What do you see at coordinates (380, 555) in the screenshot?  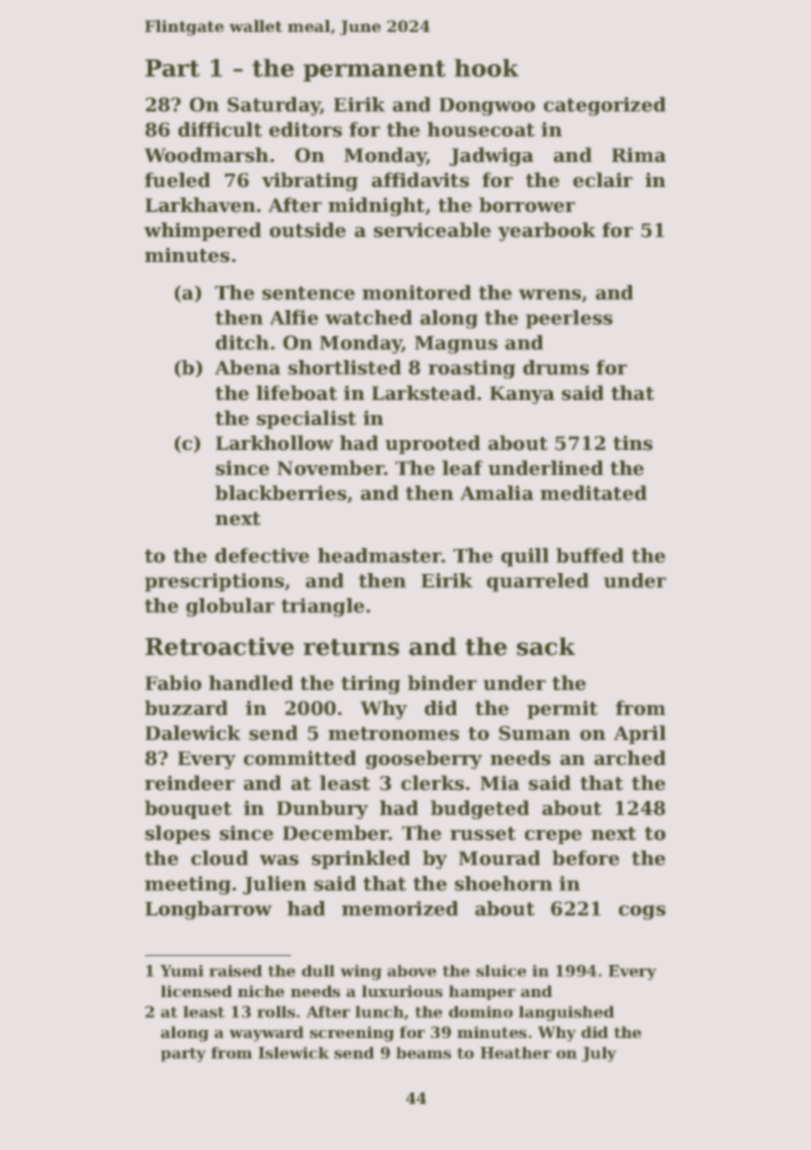 I see `headmaster` at bounding box center [380, 555].
